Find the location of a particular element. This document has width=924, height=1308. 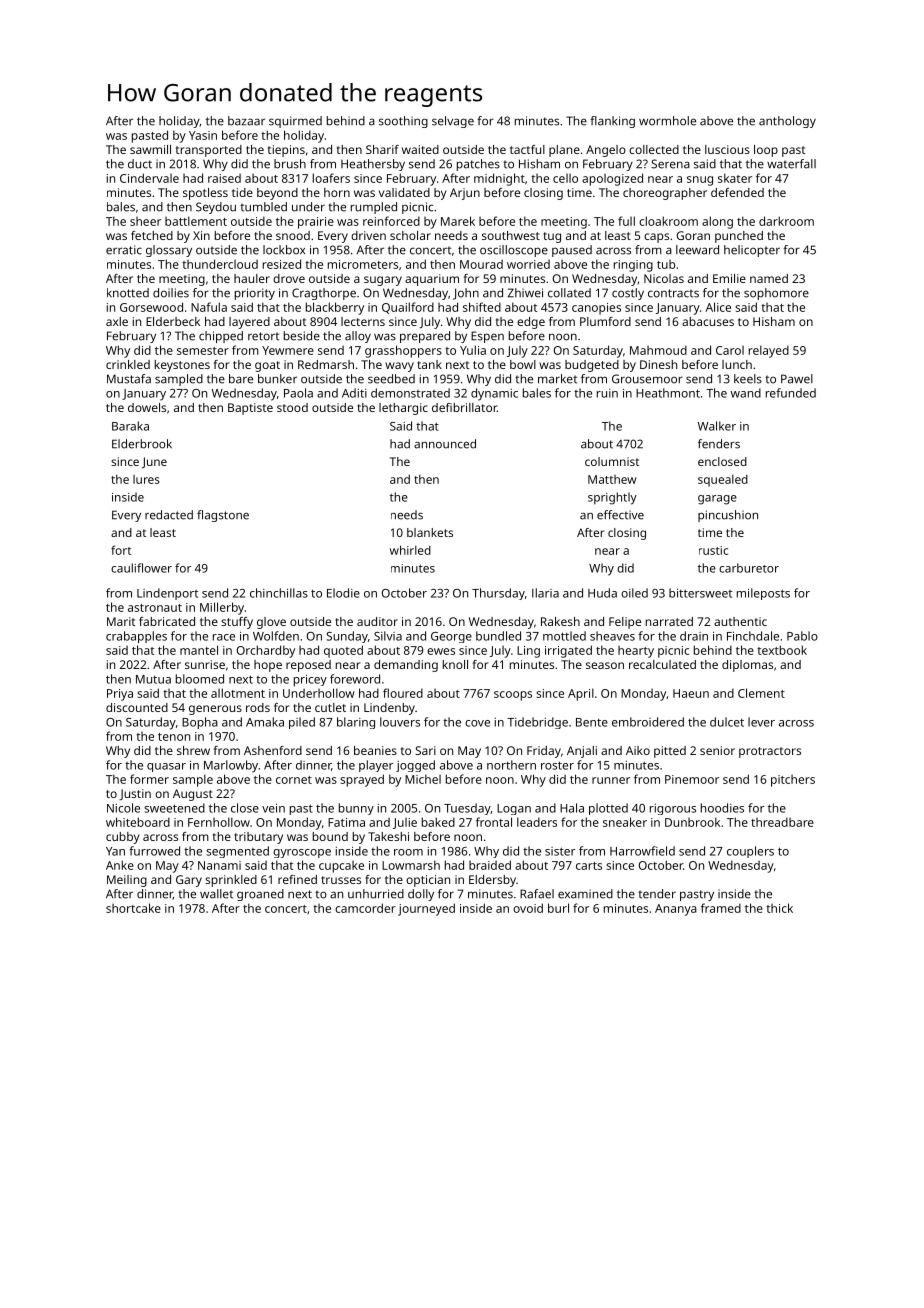

cauliflower is located at coordinates (141, 568).
